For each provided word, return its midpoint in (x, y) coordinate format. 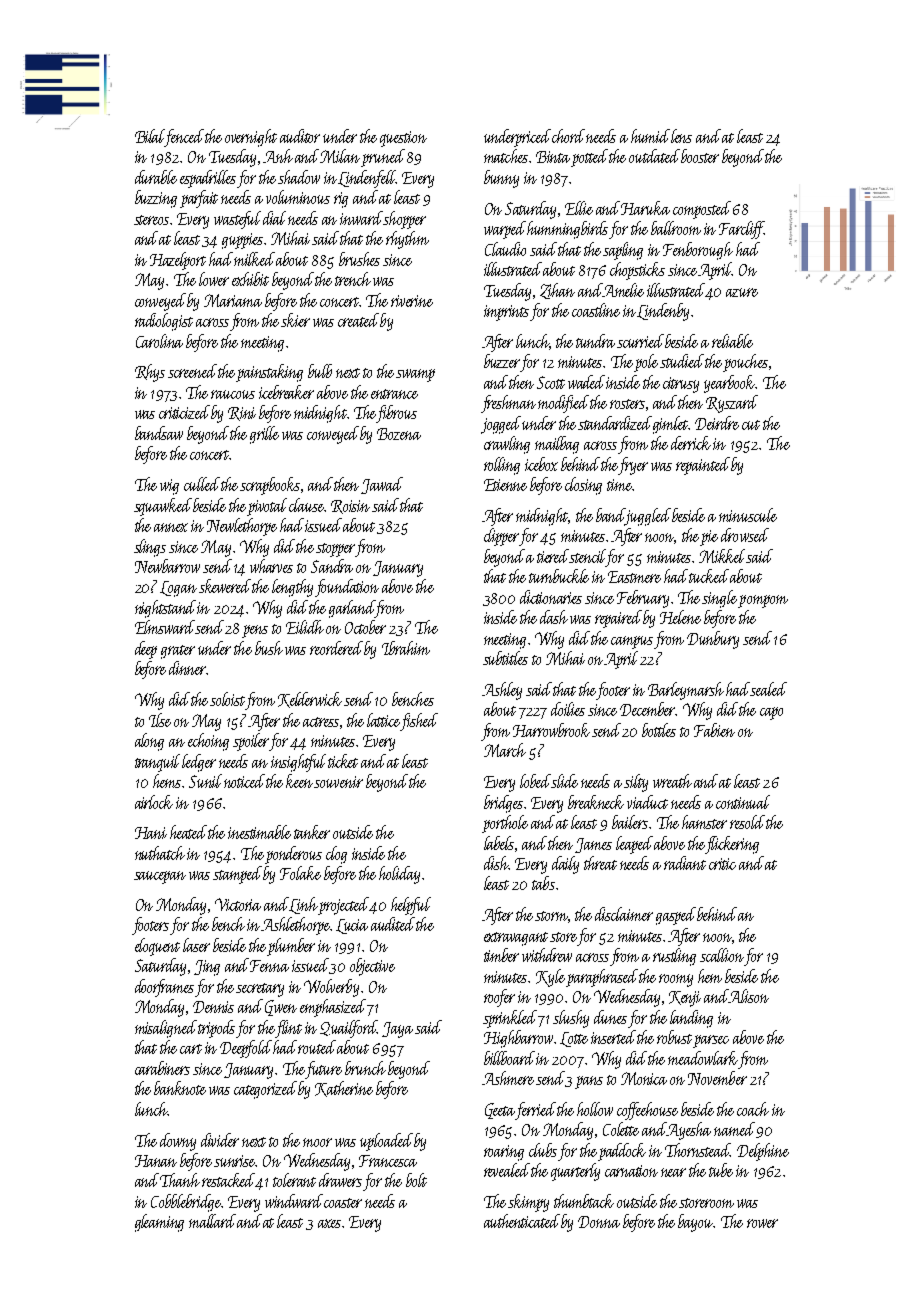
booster (700, 156)
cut (751, 425)
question (403, 139)
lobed (536, 781)
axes (329, 1223)
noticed (244, 781)
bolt (416, 1180)
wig (169, 487)
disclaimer (624, 914)
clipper (502, 537)
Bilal (150, 136)
